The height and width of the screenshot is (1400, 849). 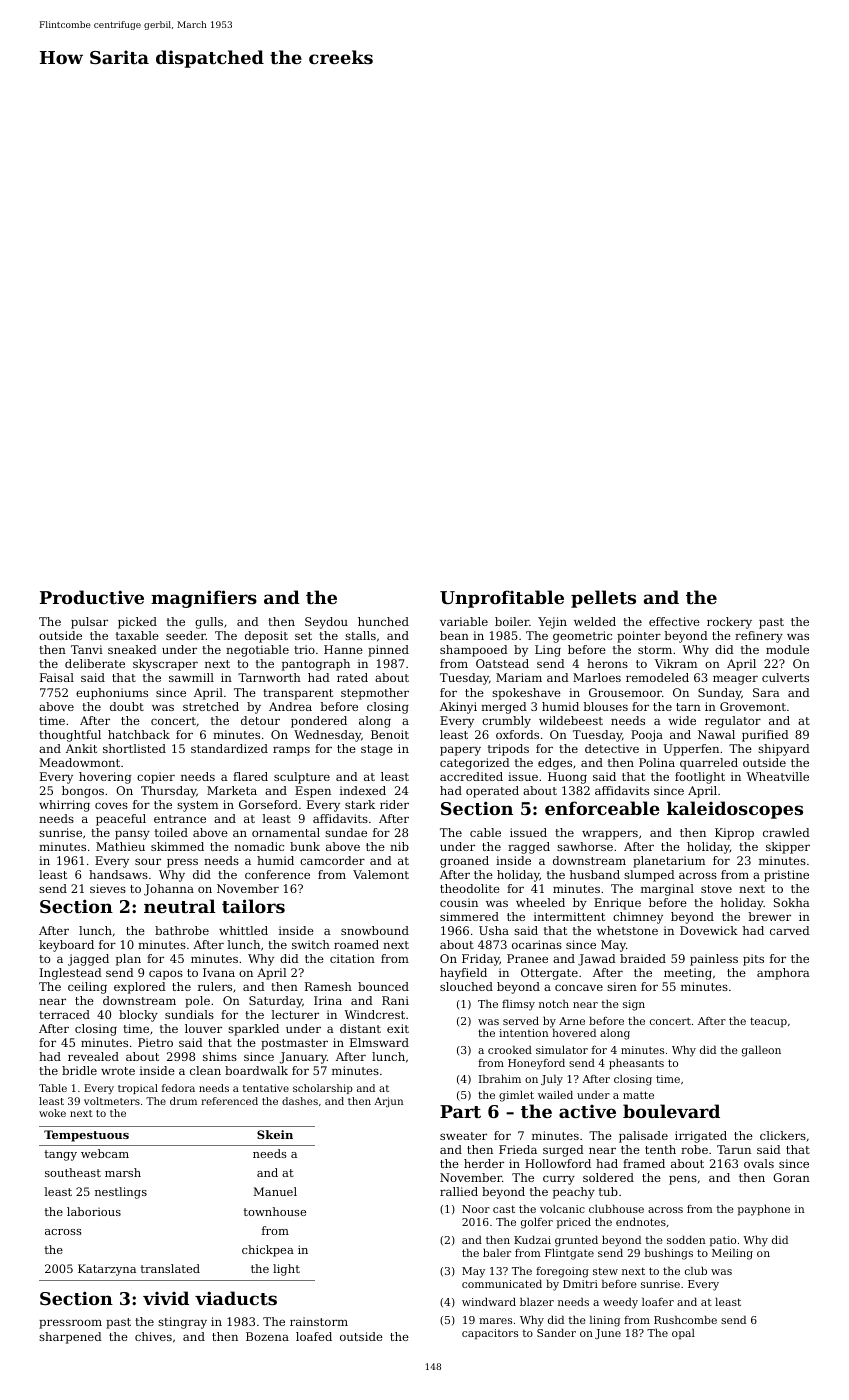 I want to click on Noor, so click(x=476, y=1209).
